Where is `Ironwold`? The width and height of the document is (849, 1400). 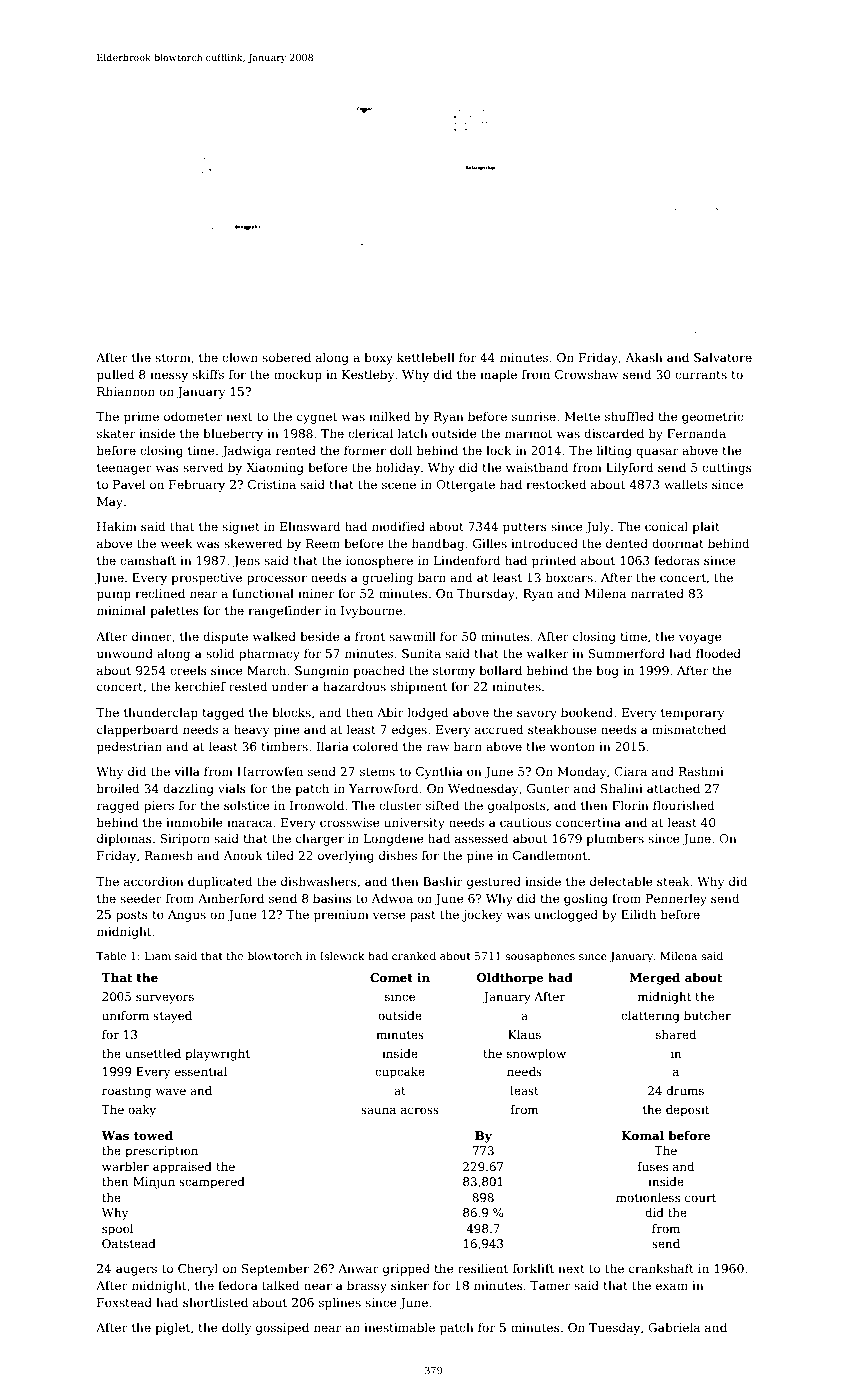
Ironwold is located at coordinates (317, 805).
